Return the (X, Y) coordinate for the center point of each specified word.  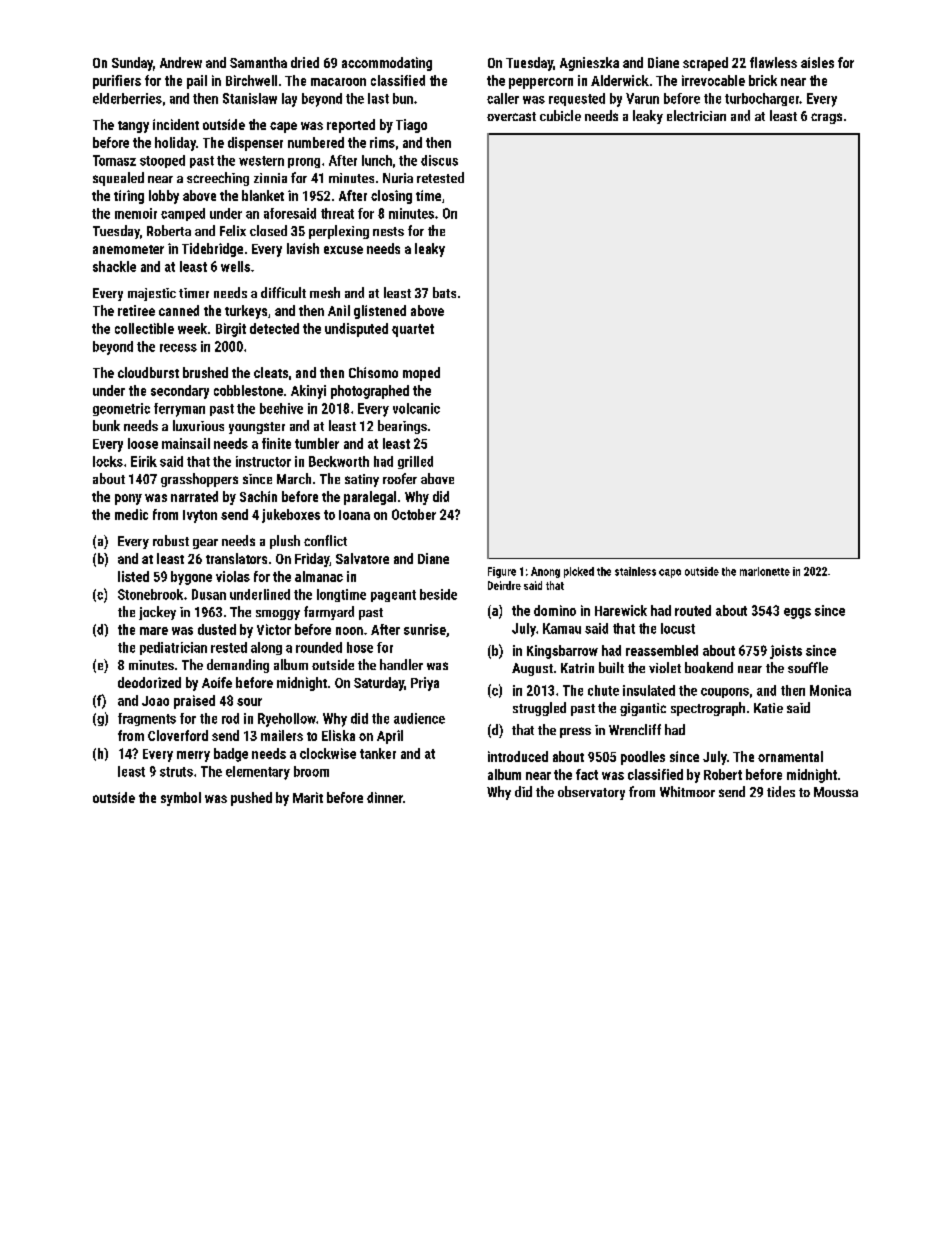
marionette (765, 571)
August (532, 669)
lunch (377, 160)
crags (826, 118)
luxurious (198, 425)
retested (440, 177)
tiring (129, 197)
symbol (181, 799)
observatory (591, 793)
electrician (696, 115)
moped (421, 374)
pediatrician (173, 648)
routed (693, 610)
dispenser (255, 144)
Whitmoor (687, 791)
